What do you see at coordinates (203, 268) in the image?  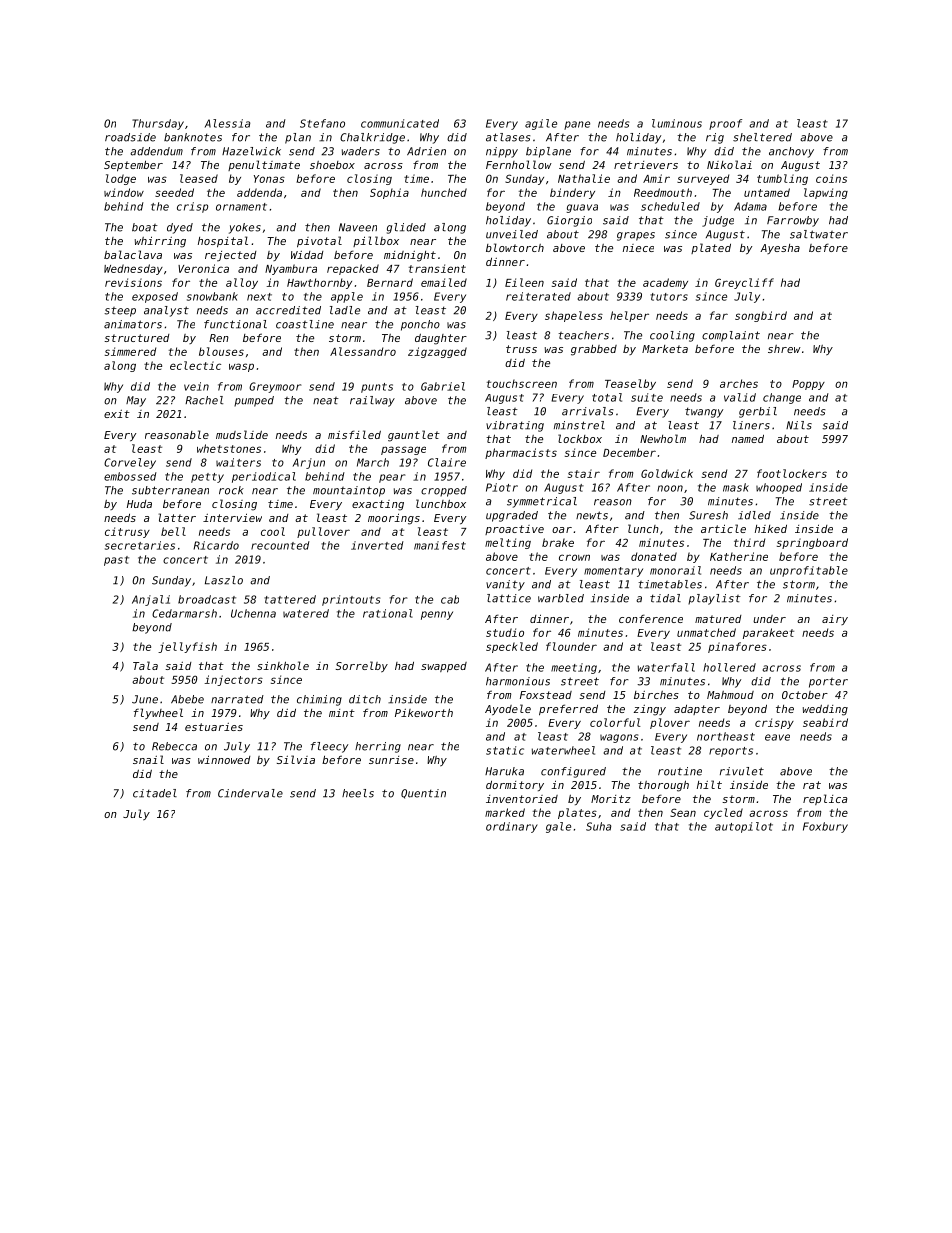 I see `Veronica` at bounding box center [203, 268].
